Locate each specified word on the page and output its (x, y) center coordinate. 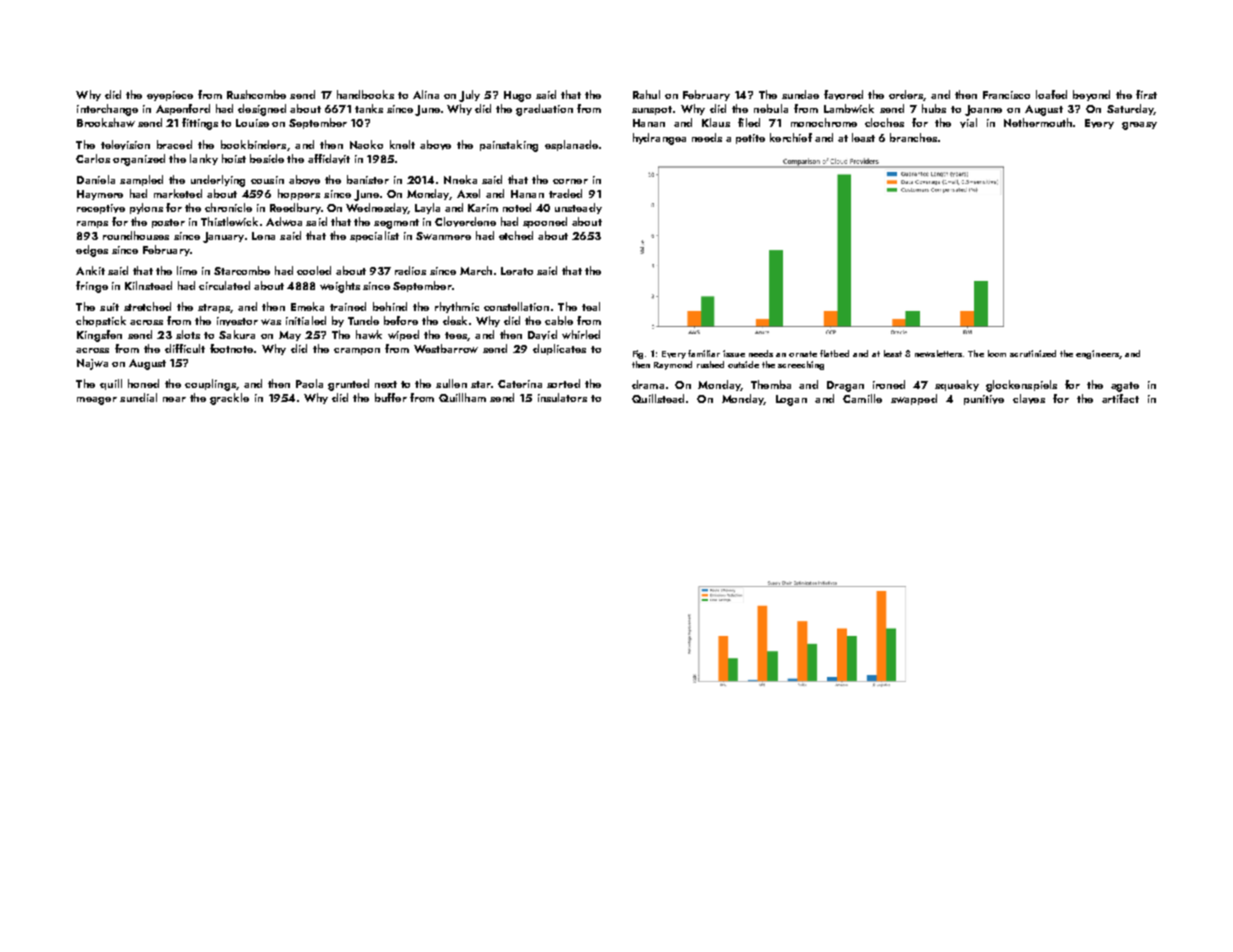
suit (109, 307)
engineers (1097, 354)
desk (455, 320)
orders (906, 94)
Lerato (517, 271)
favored (843, 95)
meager (97, 401)
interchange (107, 110)
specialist (374, 236)
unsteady (578, 208)
